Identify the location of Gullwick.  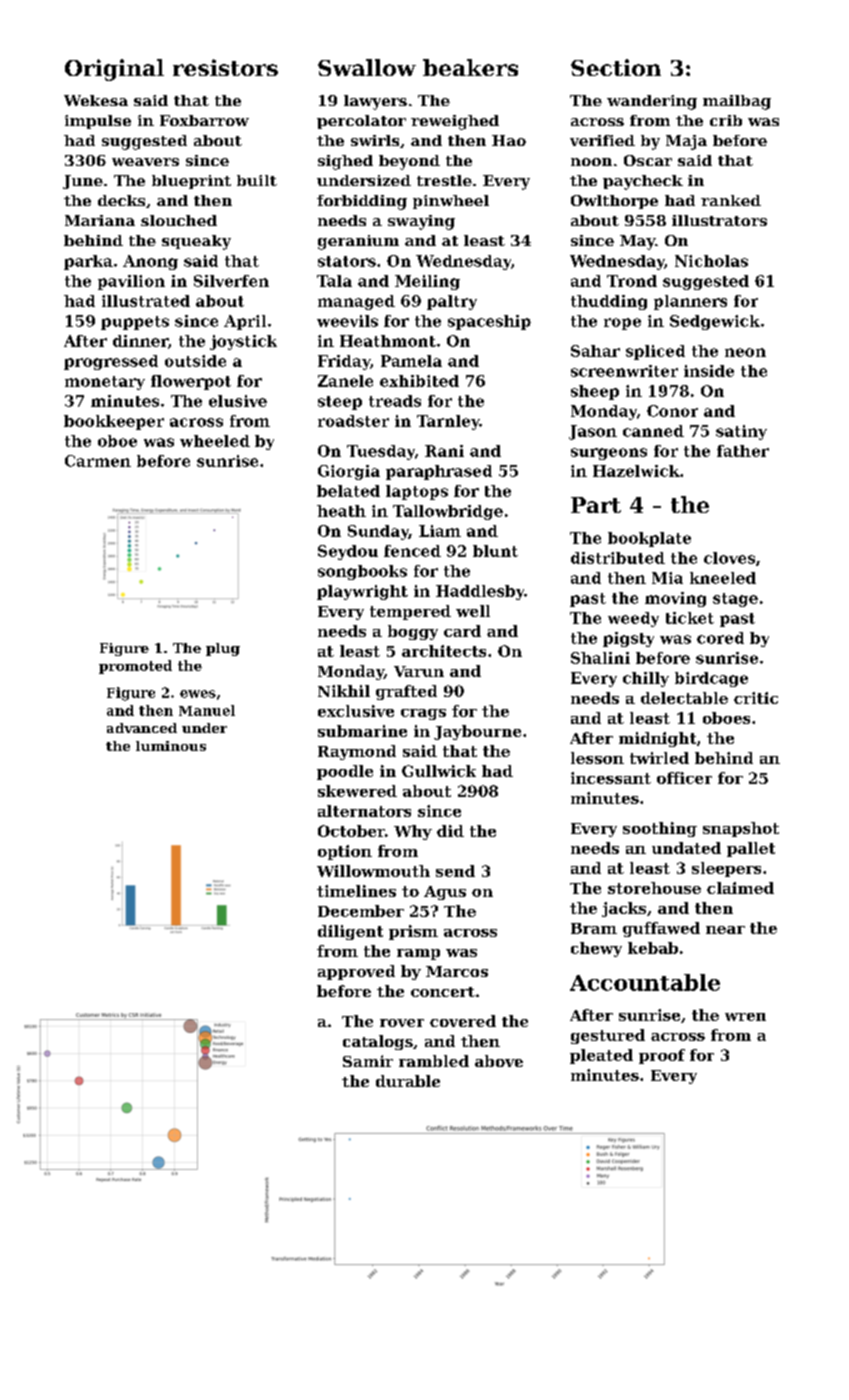
(439, 771).
